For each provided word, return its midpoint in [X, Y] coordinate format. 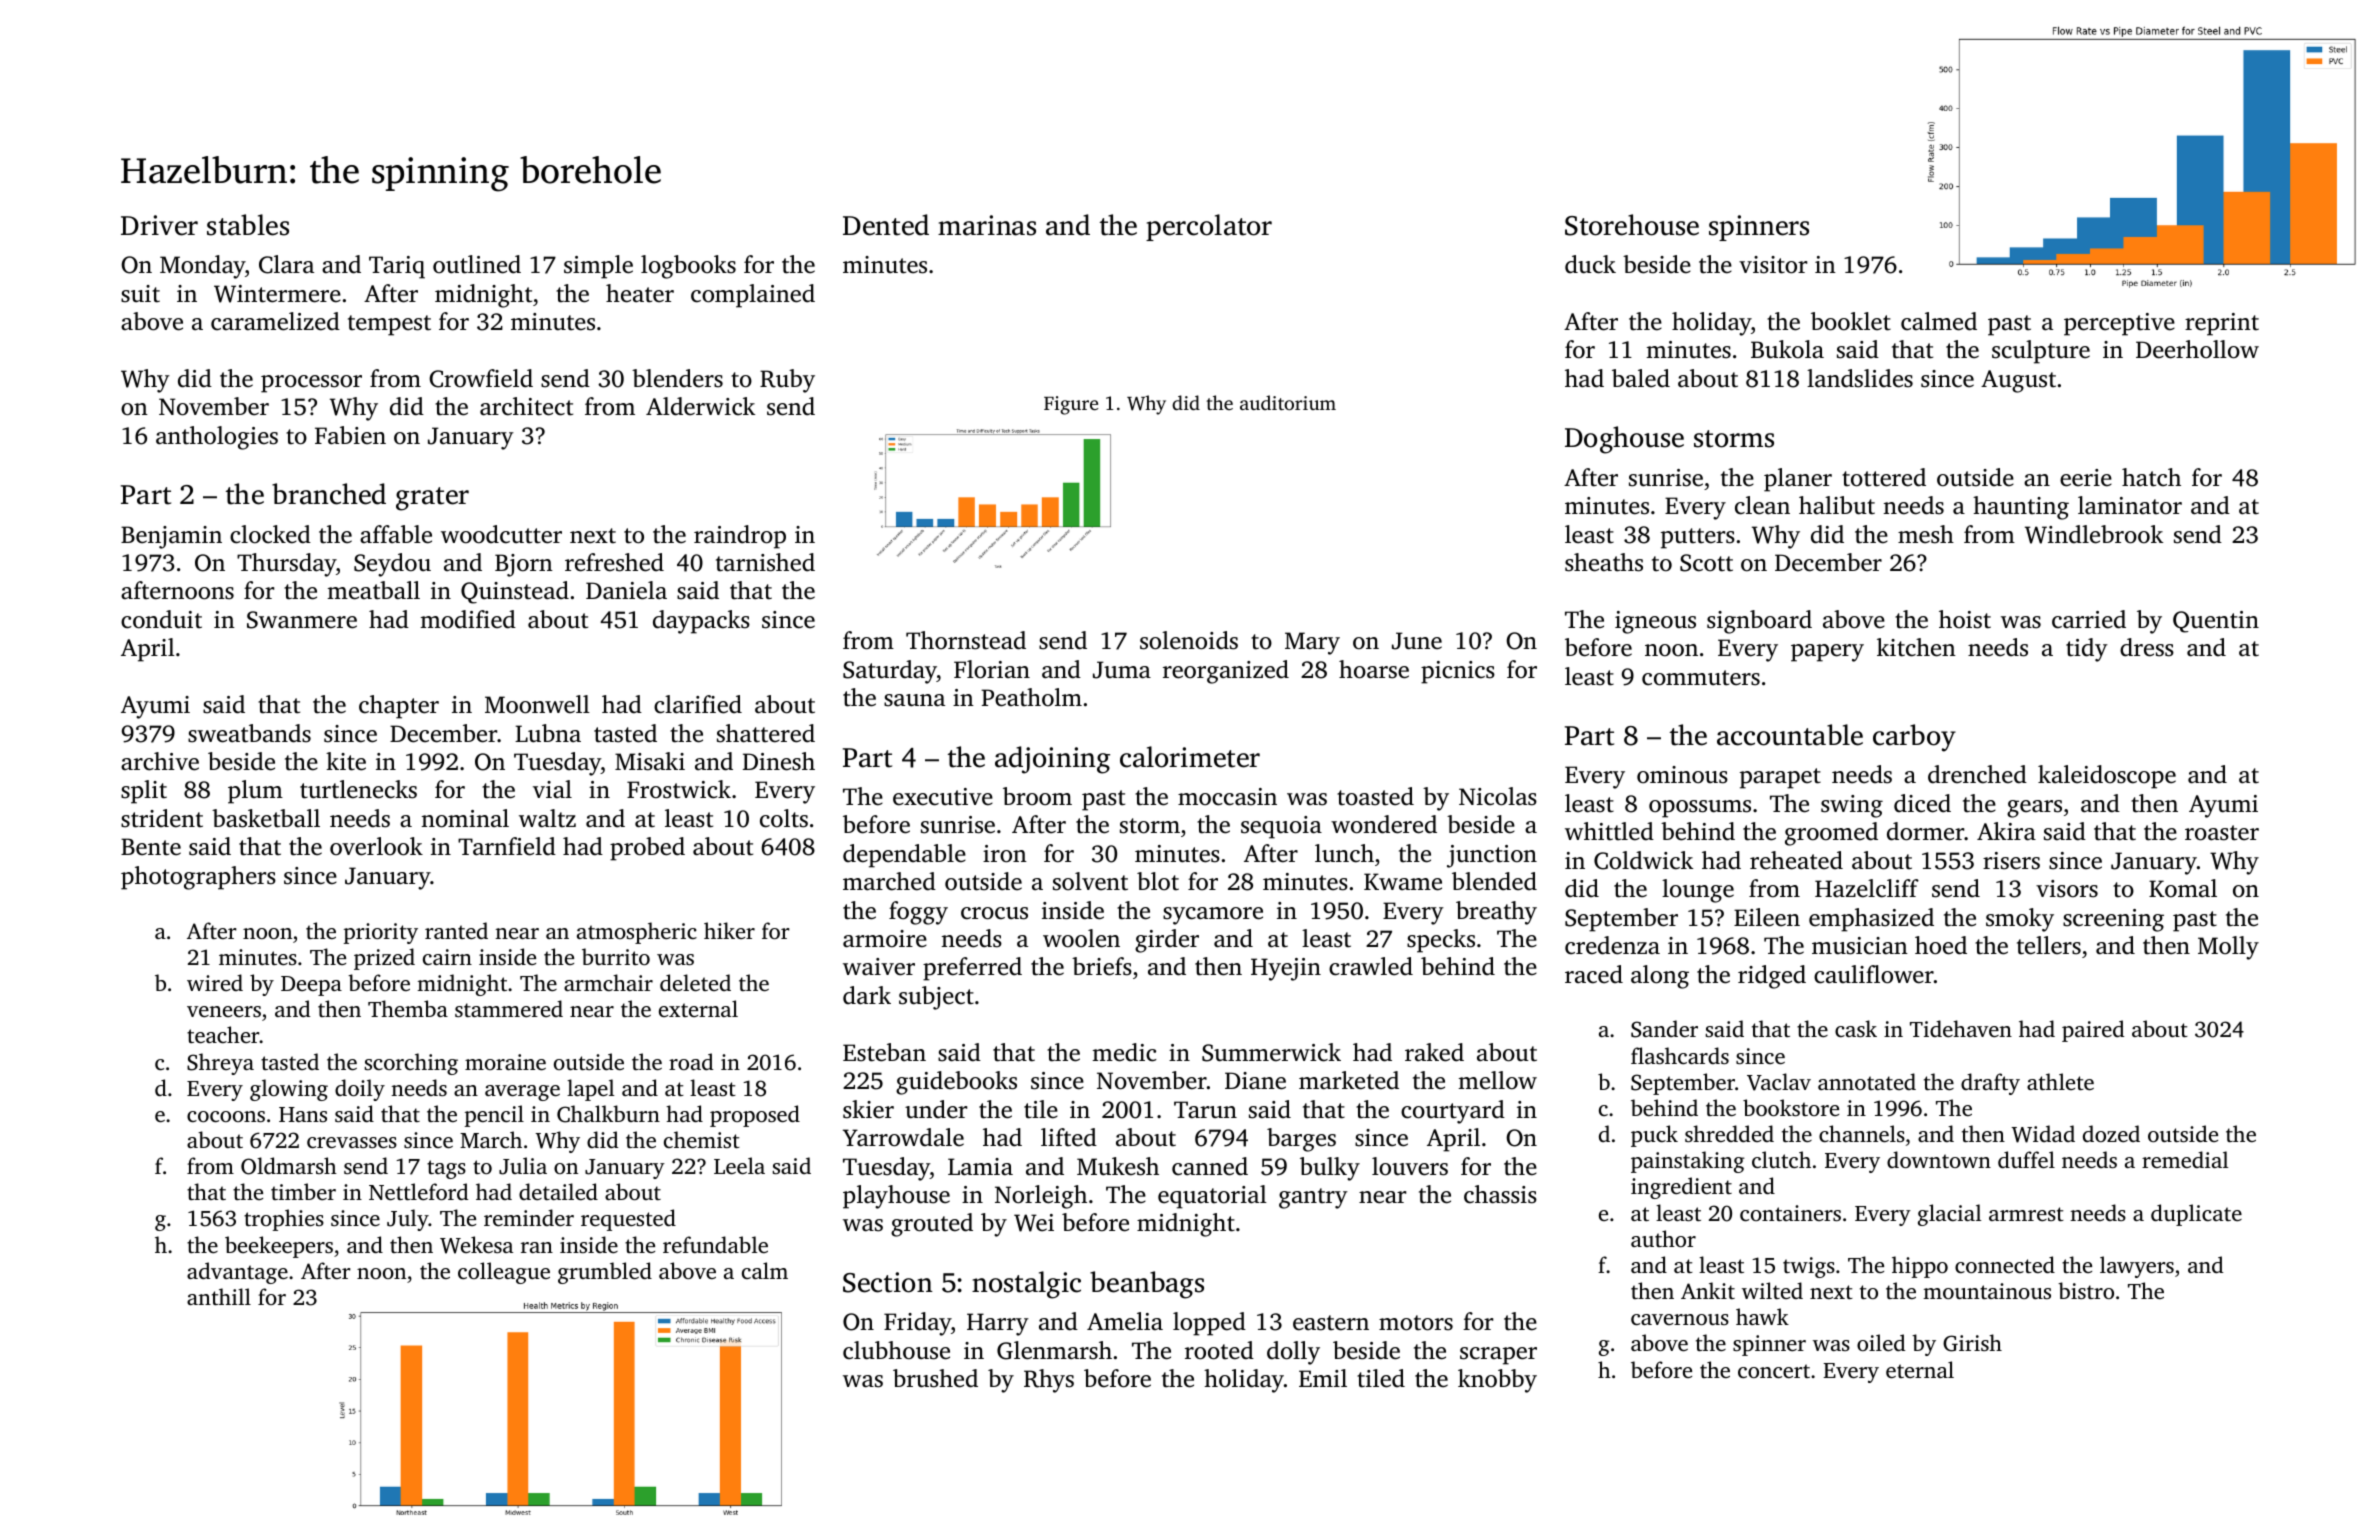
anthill [219, 1296]
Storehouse [1632, 225]
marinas [987, 225]
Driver [159, 225]
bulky [1330, 1169]
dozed [2111, 1133]
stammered [509, 1008]
